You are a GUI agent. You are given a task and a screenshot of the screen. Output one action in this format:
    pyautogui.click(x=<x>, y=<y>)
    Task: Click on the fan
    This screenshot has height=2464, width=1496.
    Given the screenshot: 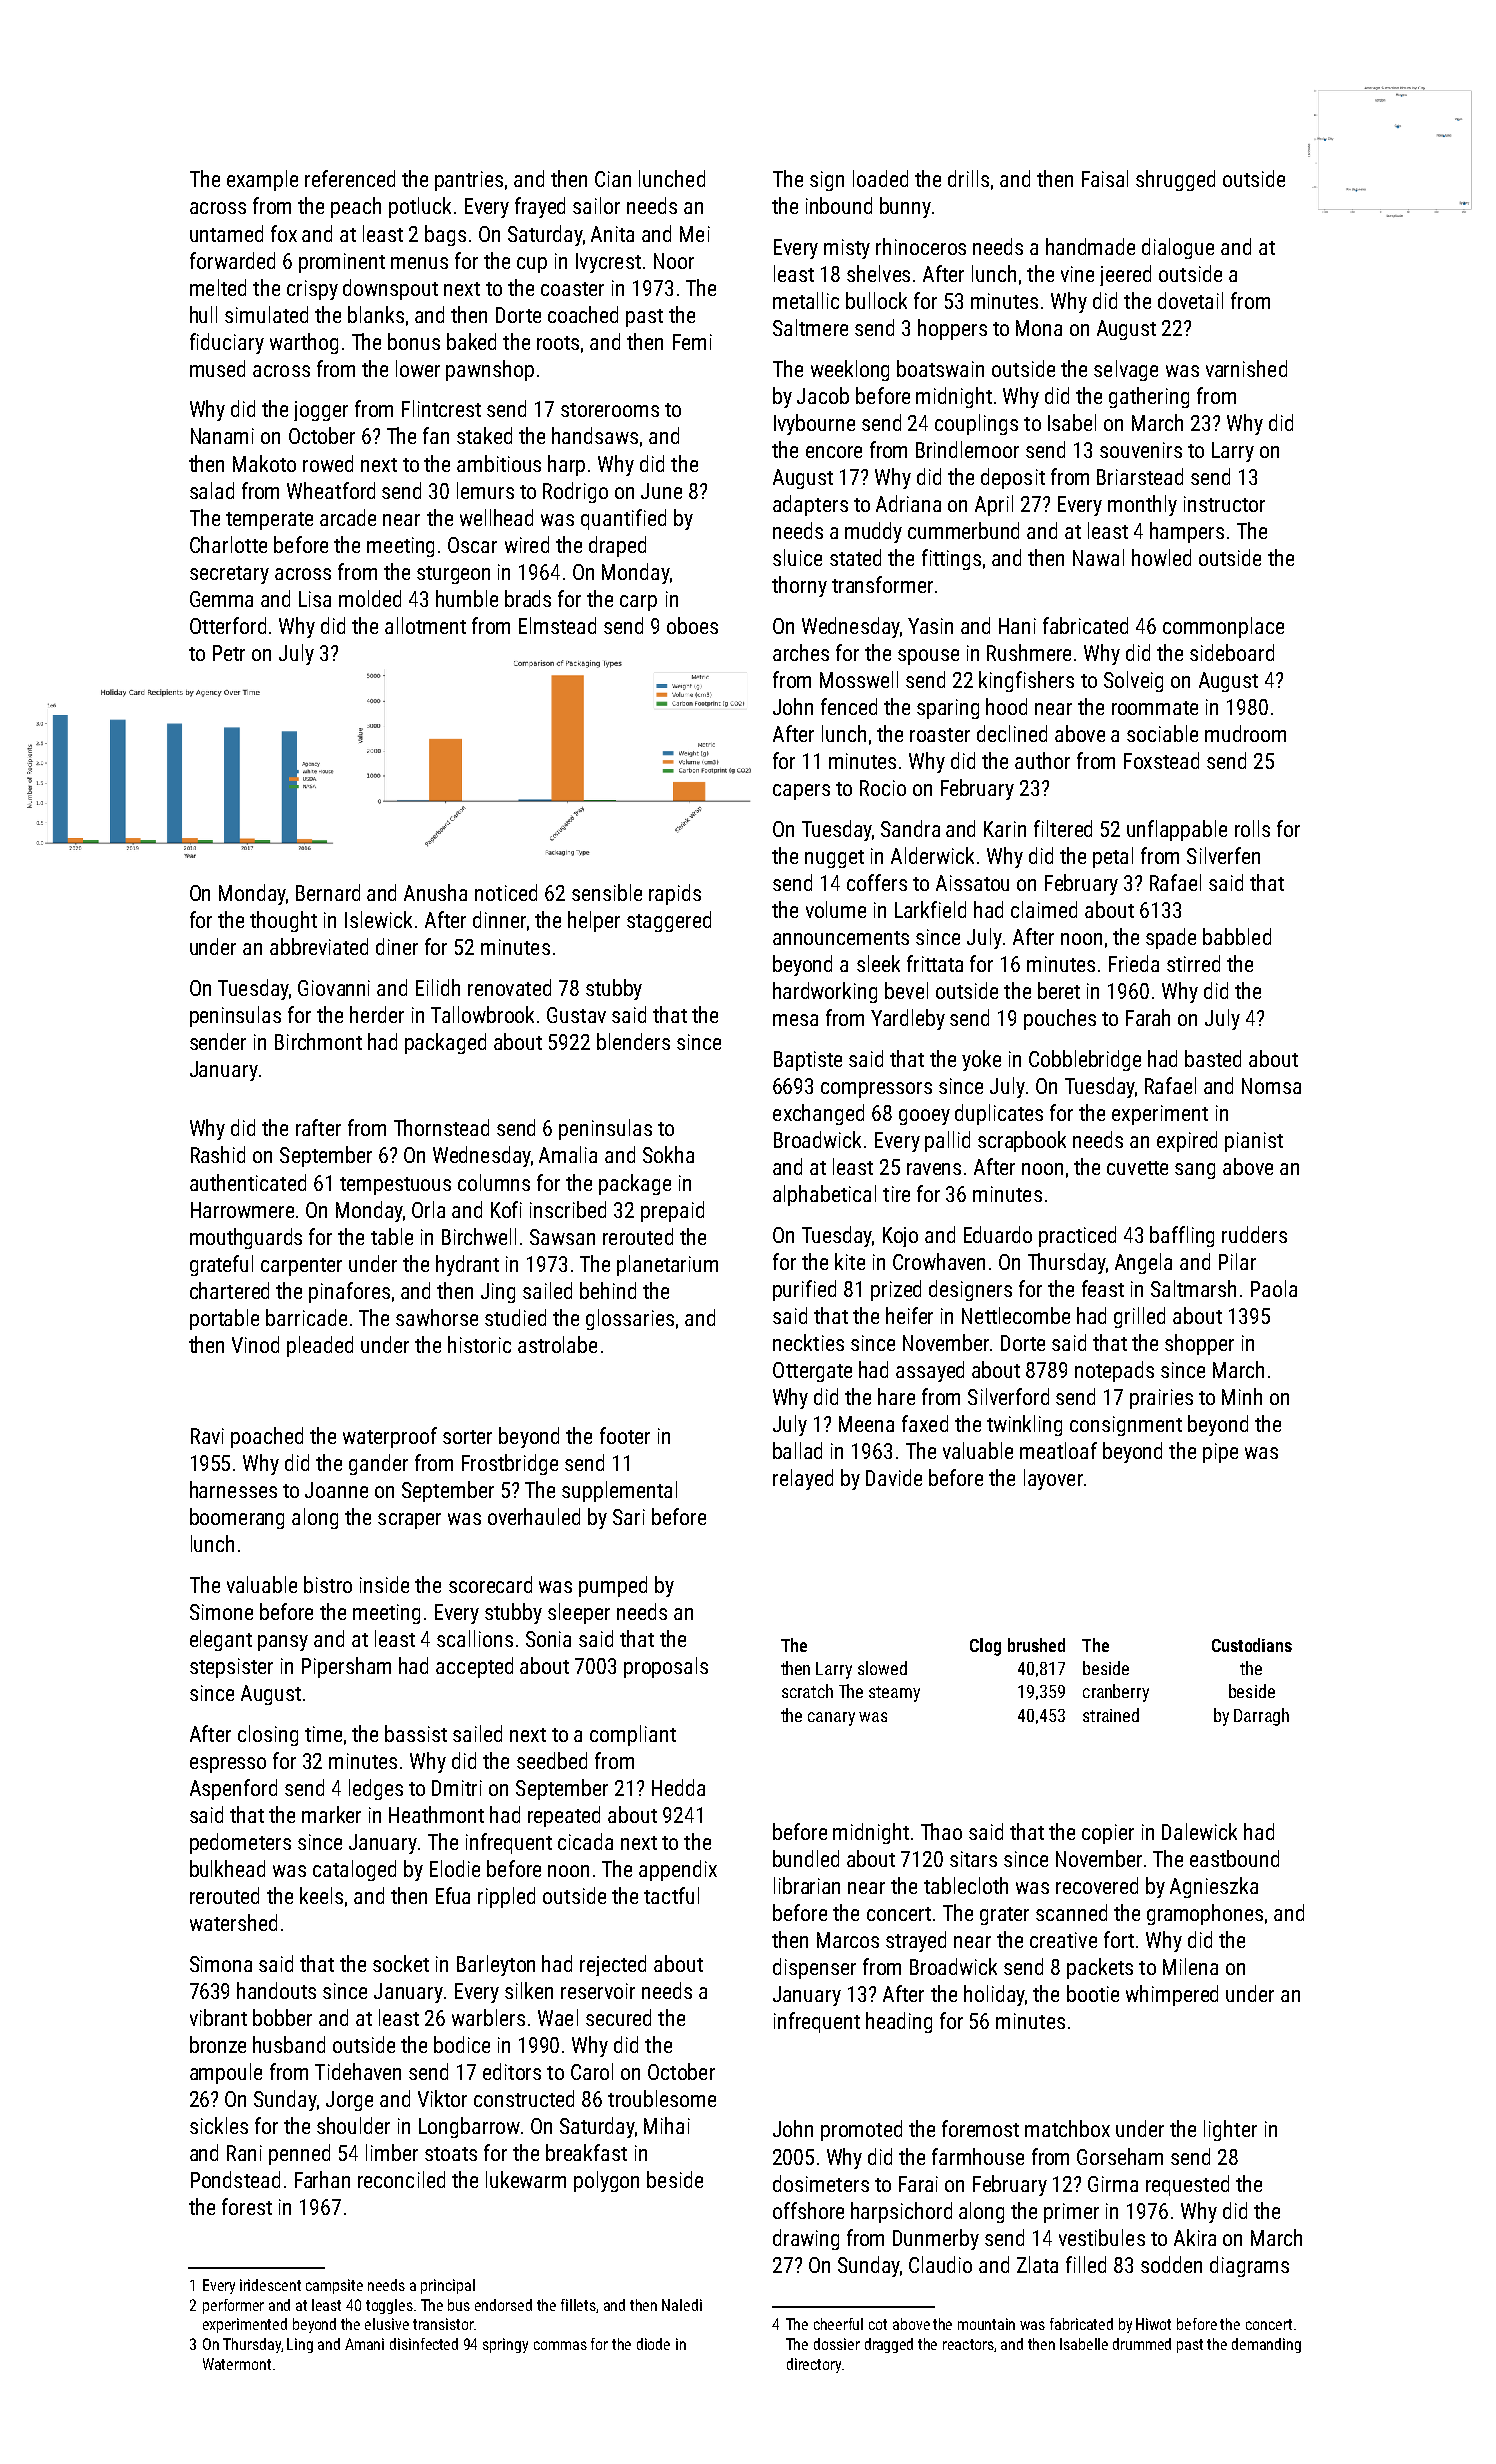 What is the action you would take?
    pyautogui.click(x=436, y=435)
